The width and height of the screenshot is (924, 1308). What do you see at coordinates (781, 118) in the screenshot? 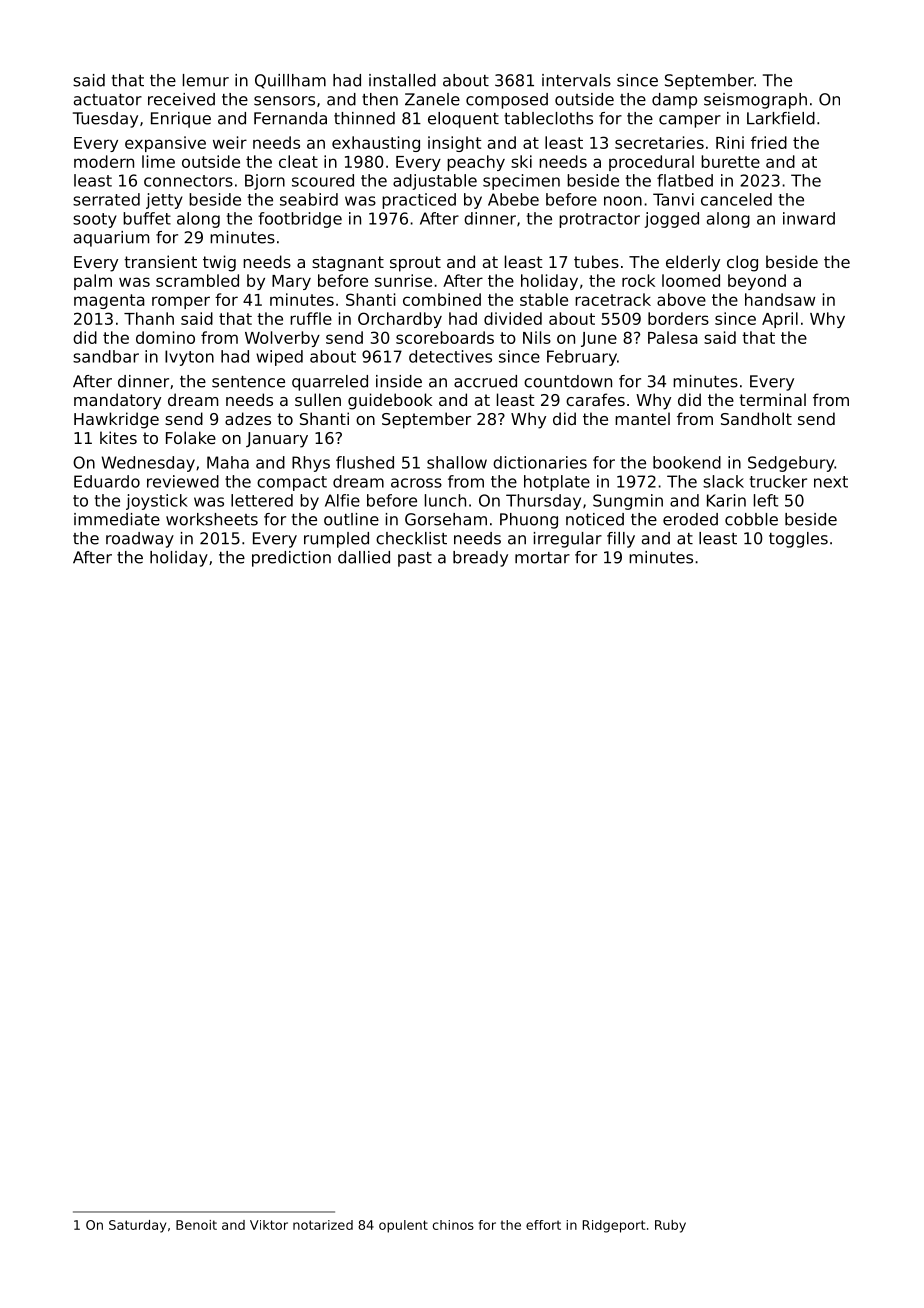
I see `Larkfield` at bounding box center [781, 118].
